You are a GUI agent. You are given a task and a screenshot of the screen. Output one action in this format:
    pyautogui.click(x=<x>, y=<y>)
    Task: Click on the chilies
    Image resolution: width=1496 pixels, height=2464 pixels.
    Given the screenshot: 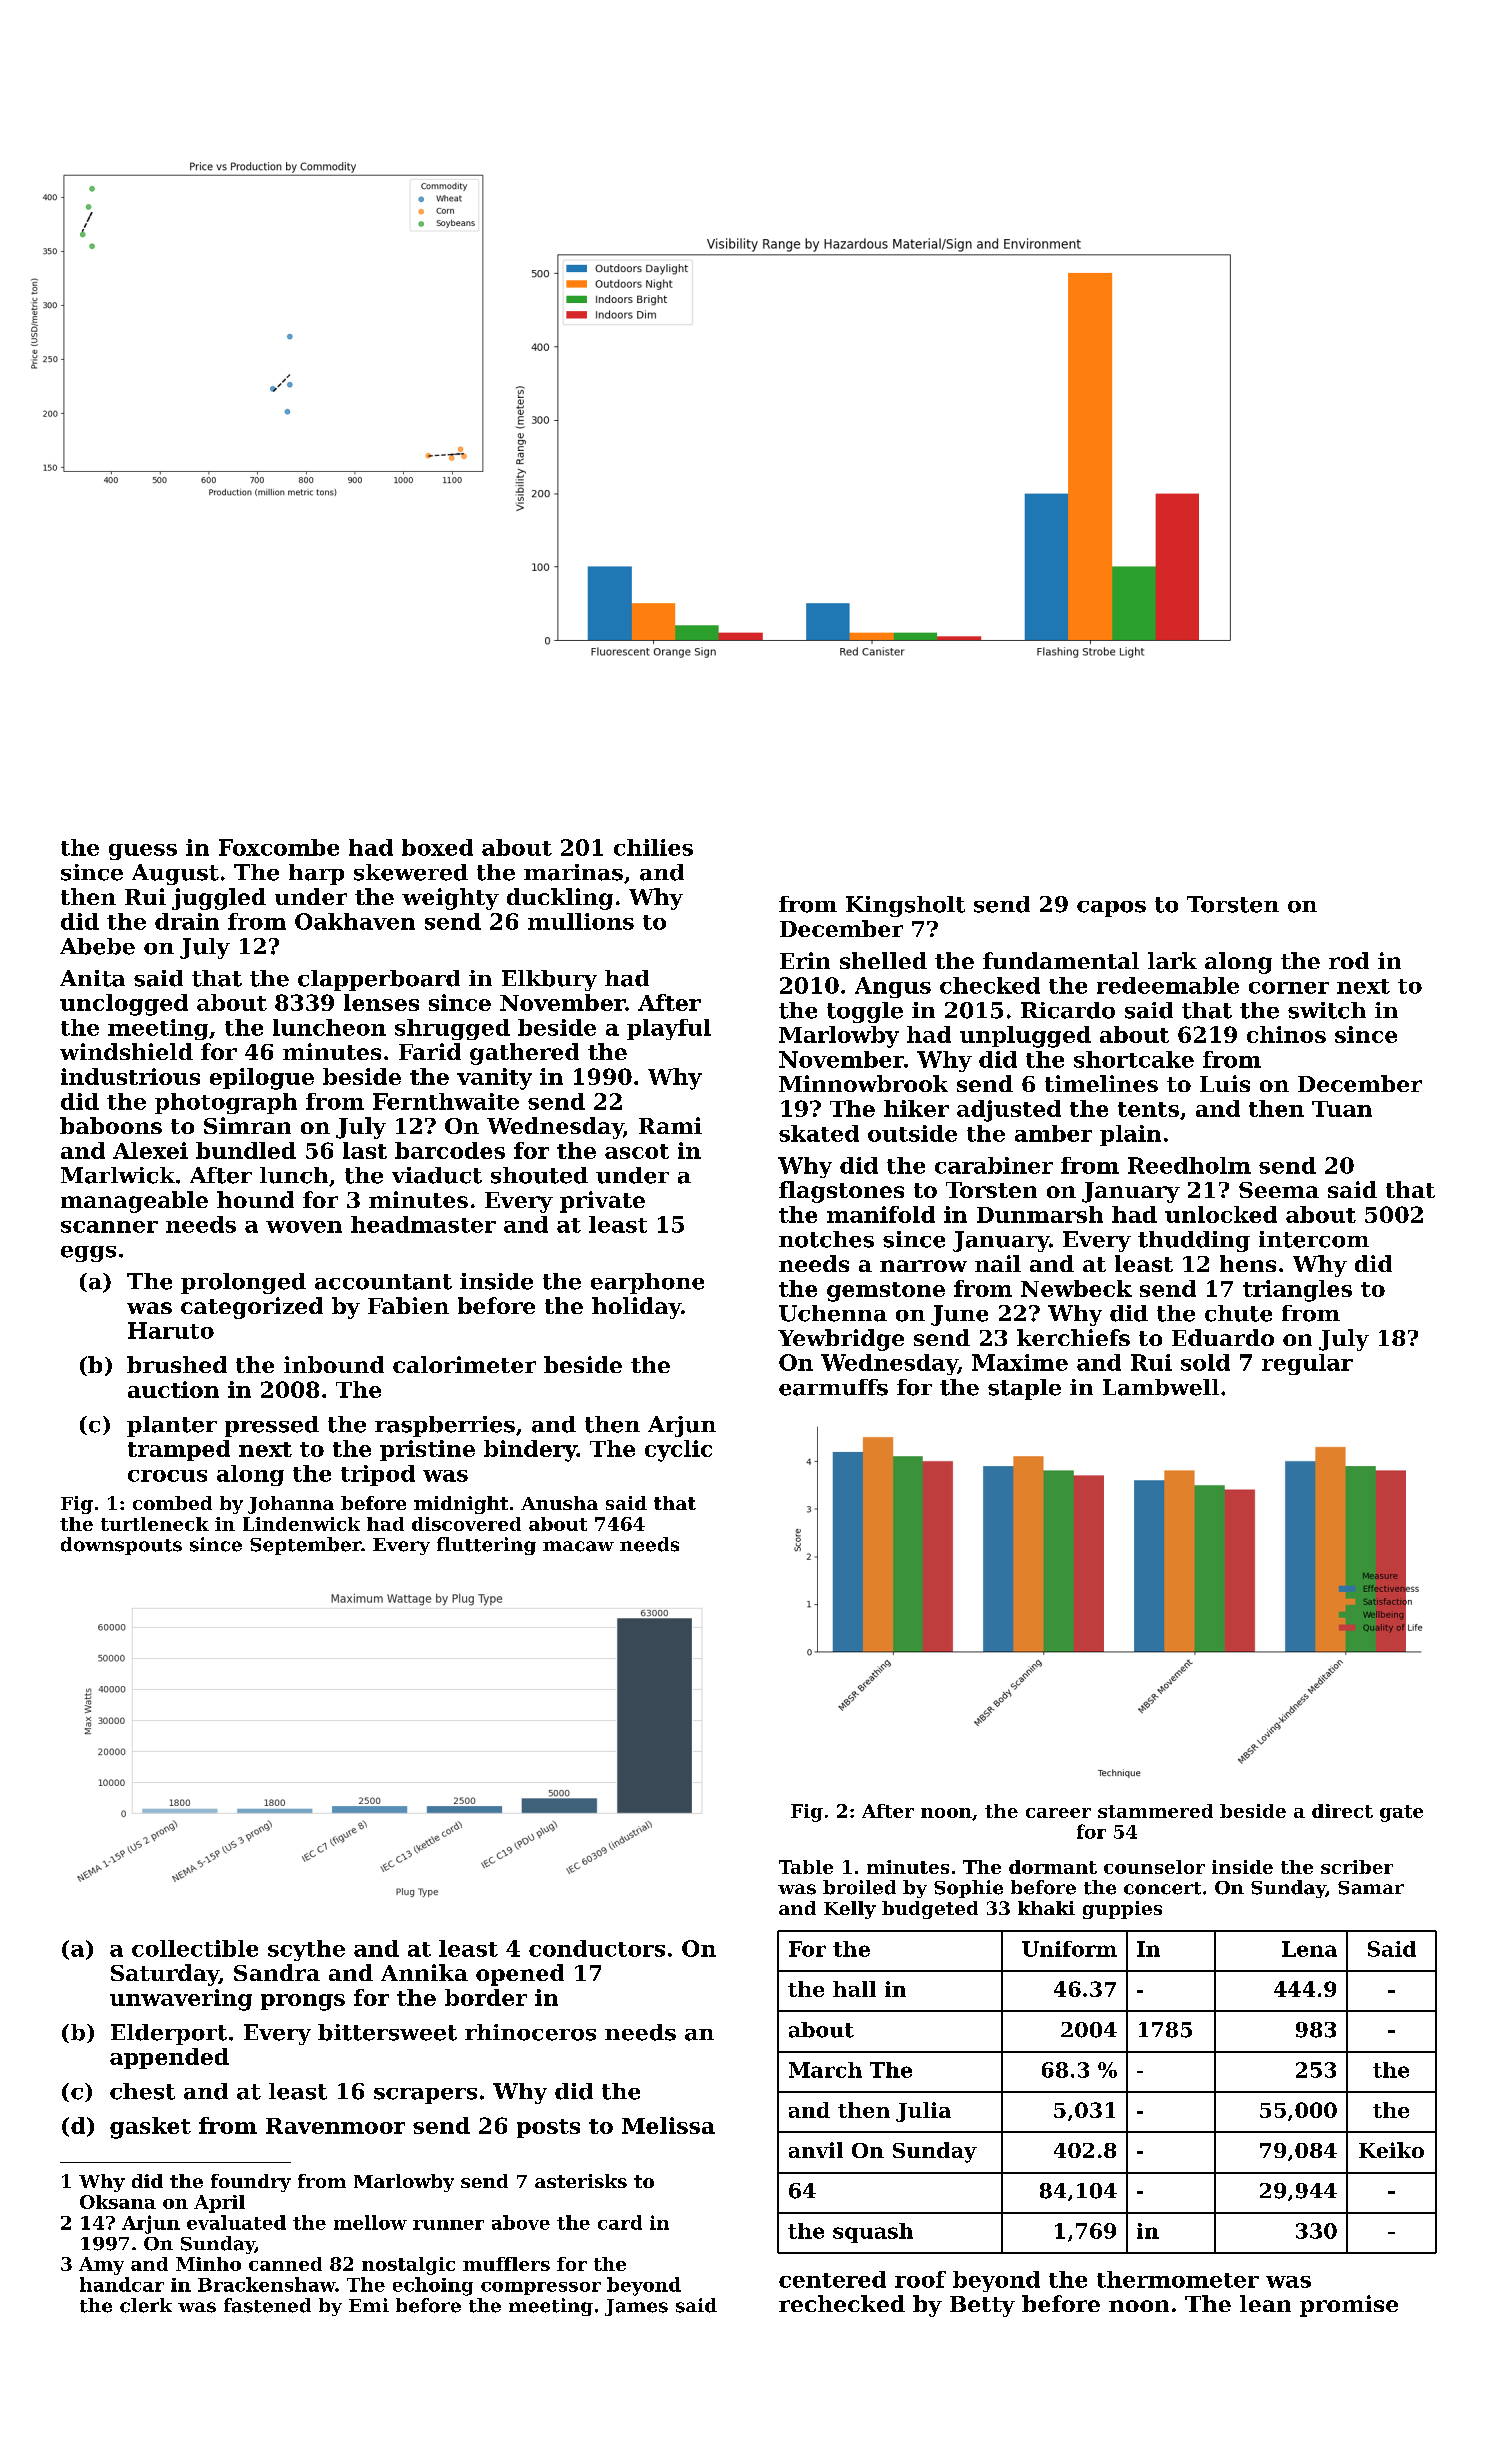 What is the action you would take?
    pyautogui.click(x=653, y=847)
